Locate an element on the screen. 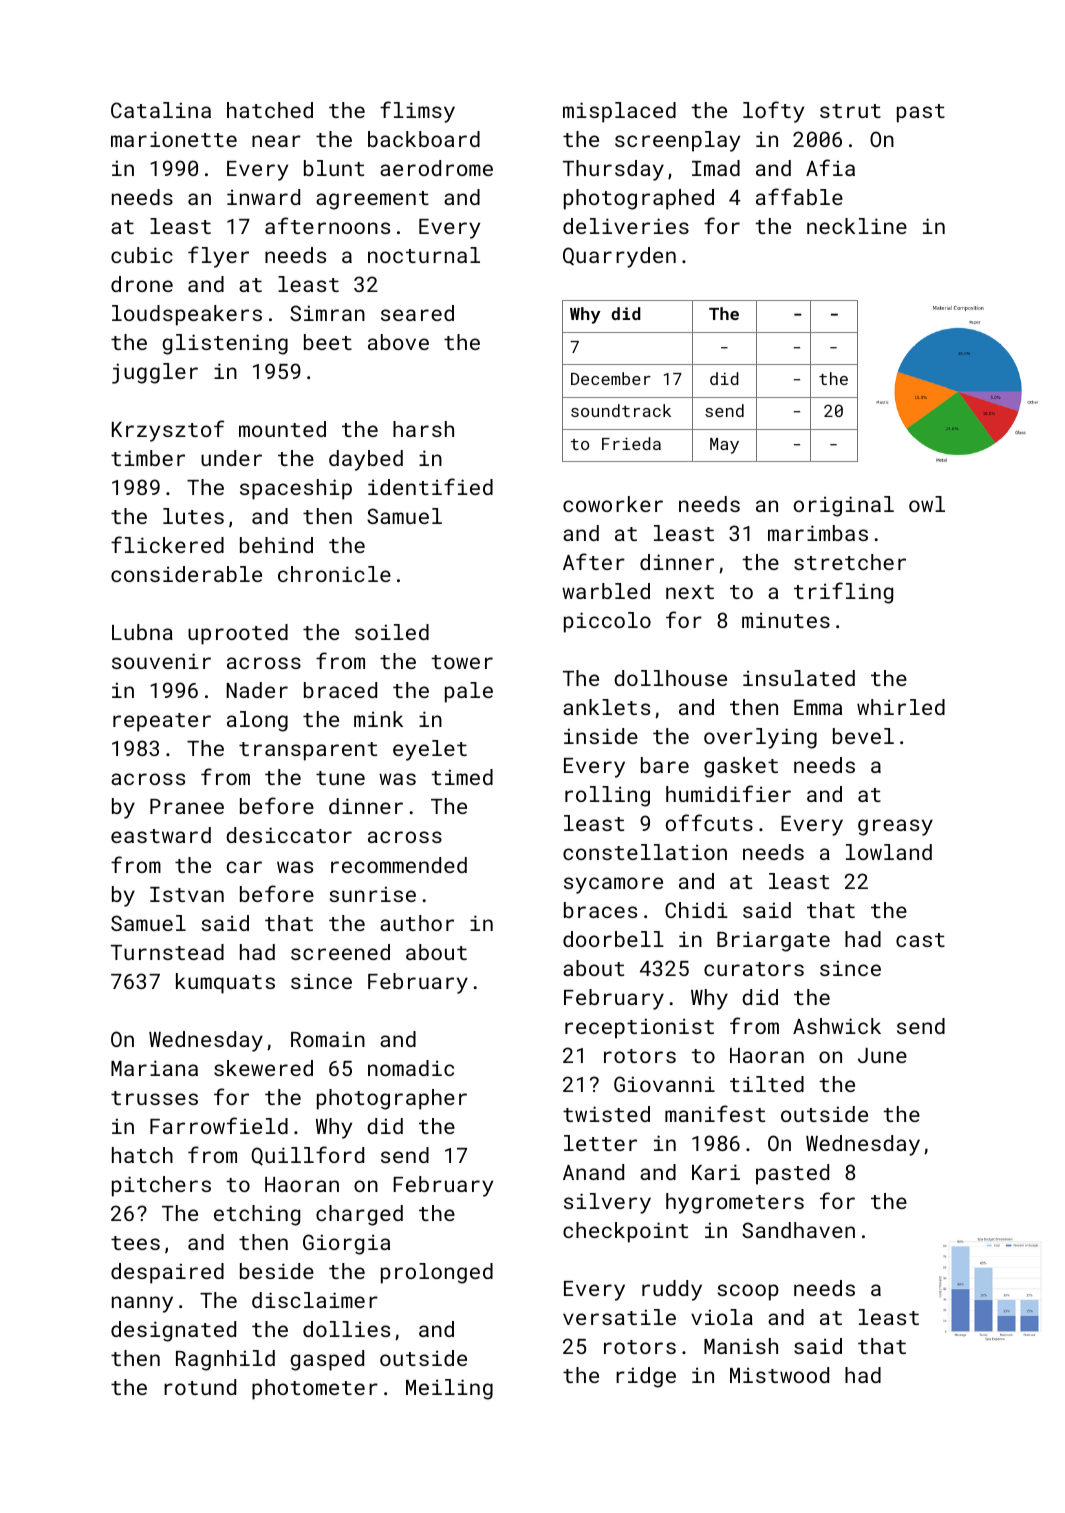  deliveries is located at coordinates (626, 226).
